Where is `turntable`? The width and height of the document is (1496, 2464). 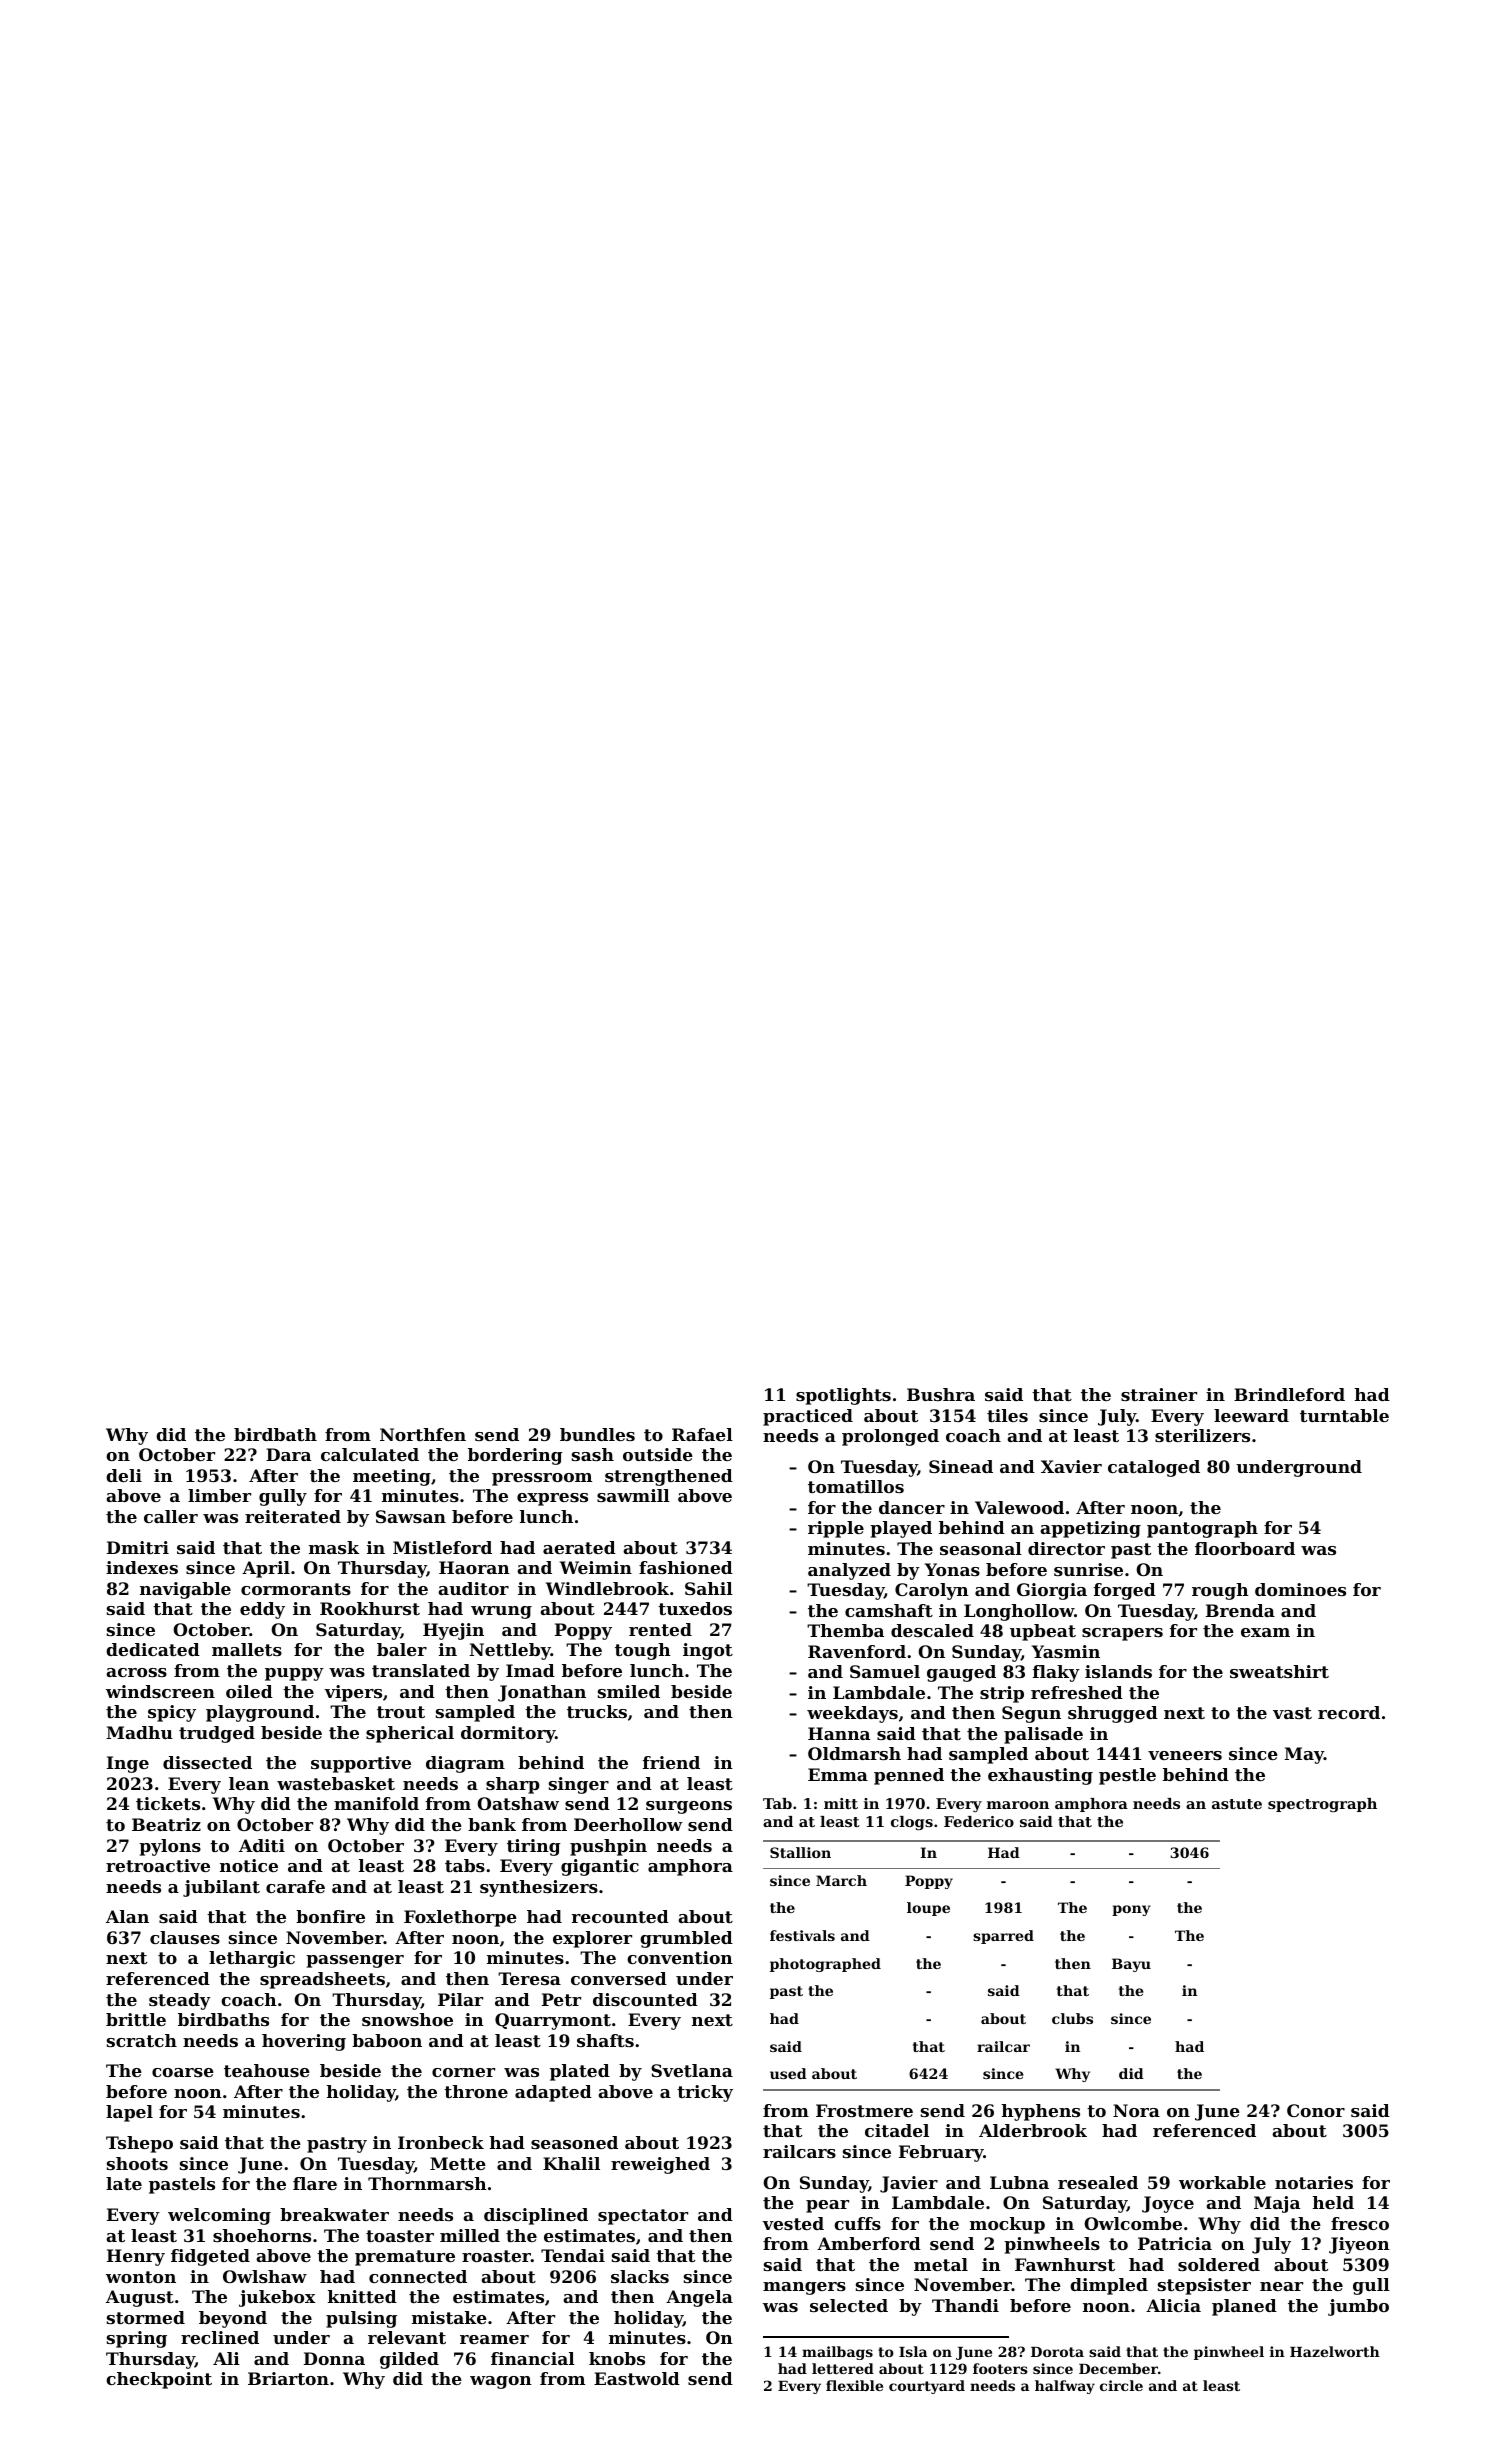 turntable is located at coordinates (1344, 1415).
